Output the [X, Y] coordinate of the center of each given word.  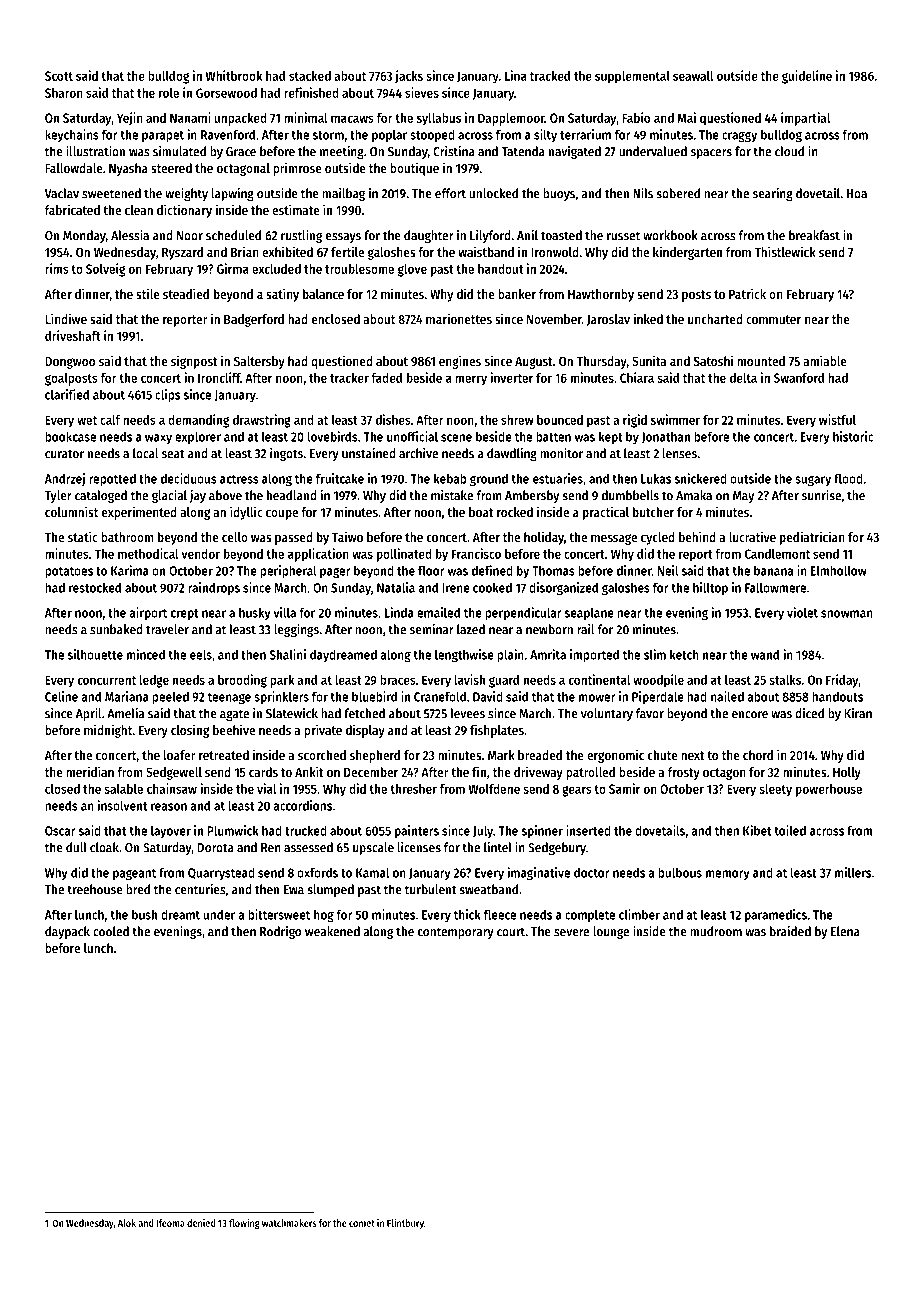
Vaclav [62, 193]
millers [853, 872]
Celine [61, 696]
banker [517, 294]
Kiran [858, 713]
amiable [825, 360]
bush [144, 914]
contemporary [456, 933]
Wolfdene [494, 789]
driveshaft [73, 335]
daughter [429, 236]
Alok [127, 1223]
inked [648, 318]
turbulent [431, 889]
